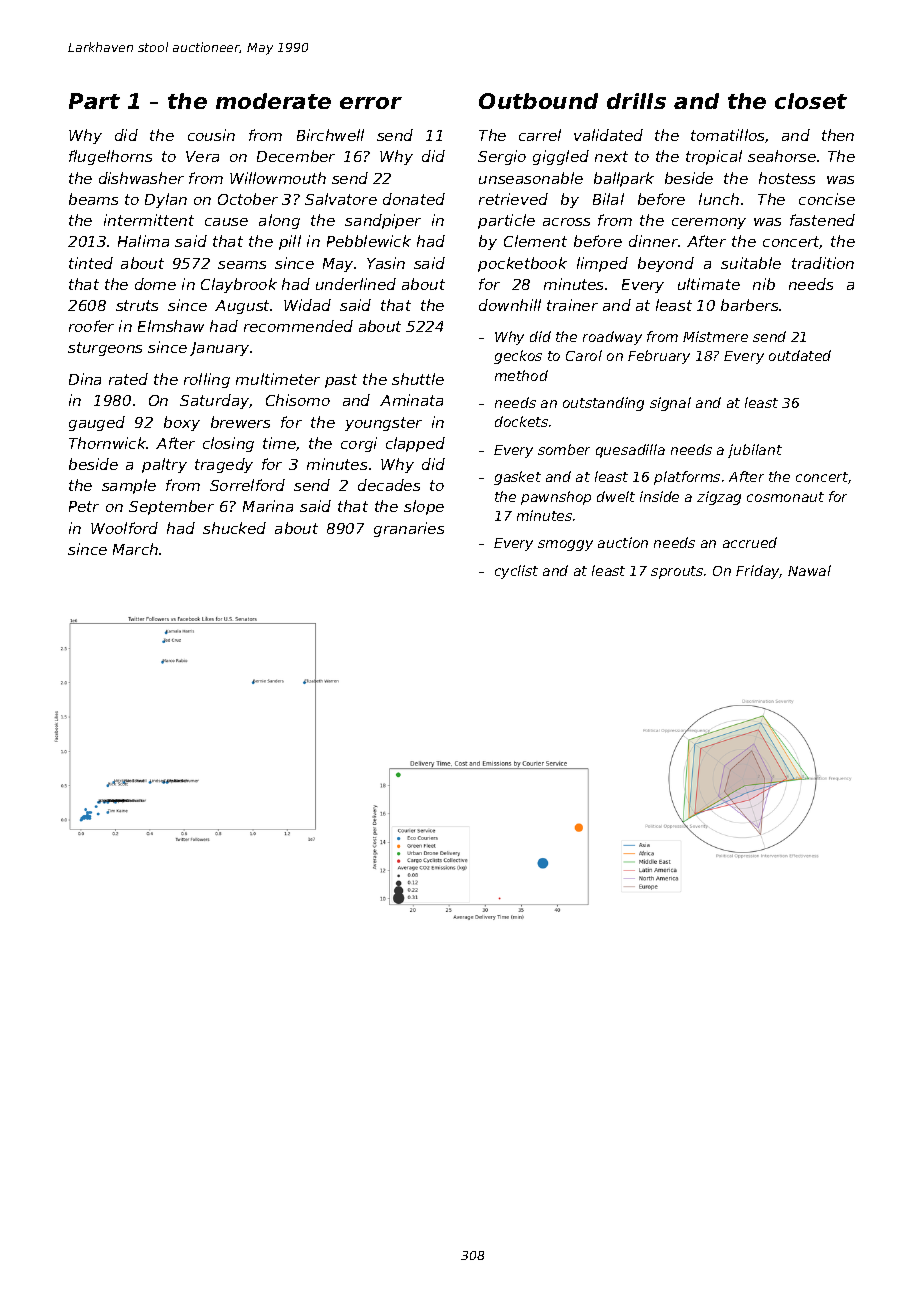  What do you see at coordinates (307, 305) in the image?
I see `Widad` at bounding box center [307, 305].
